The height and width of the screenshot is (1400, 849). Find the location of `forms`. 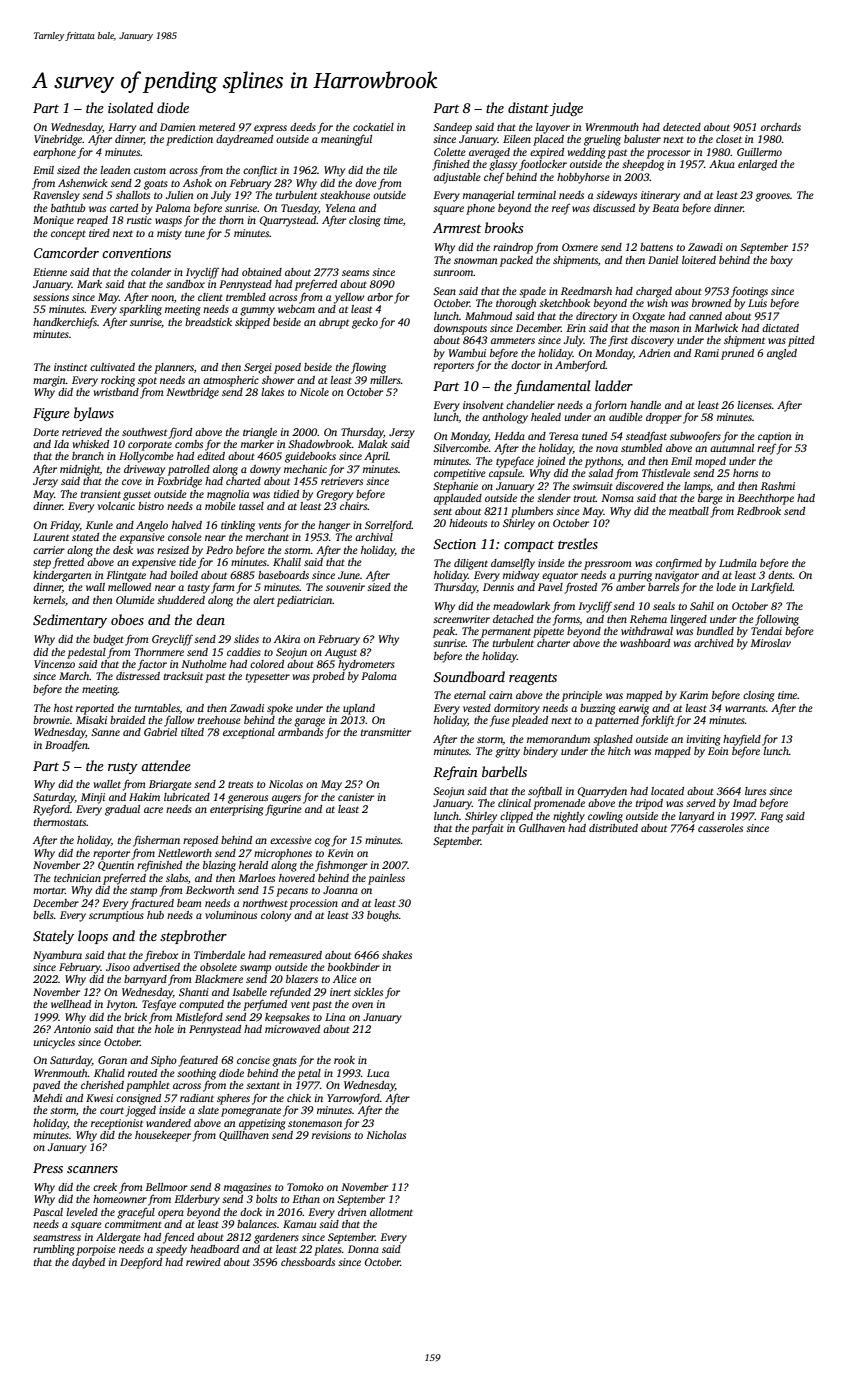

forms is located at coordinates (566, 620).
